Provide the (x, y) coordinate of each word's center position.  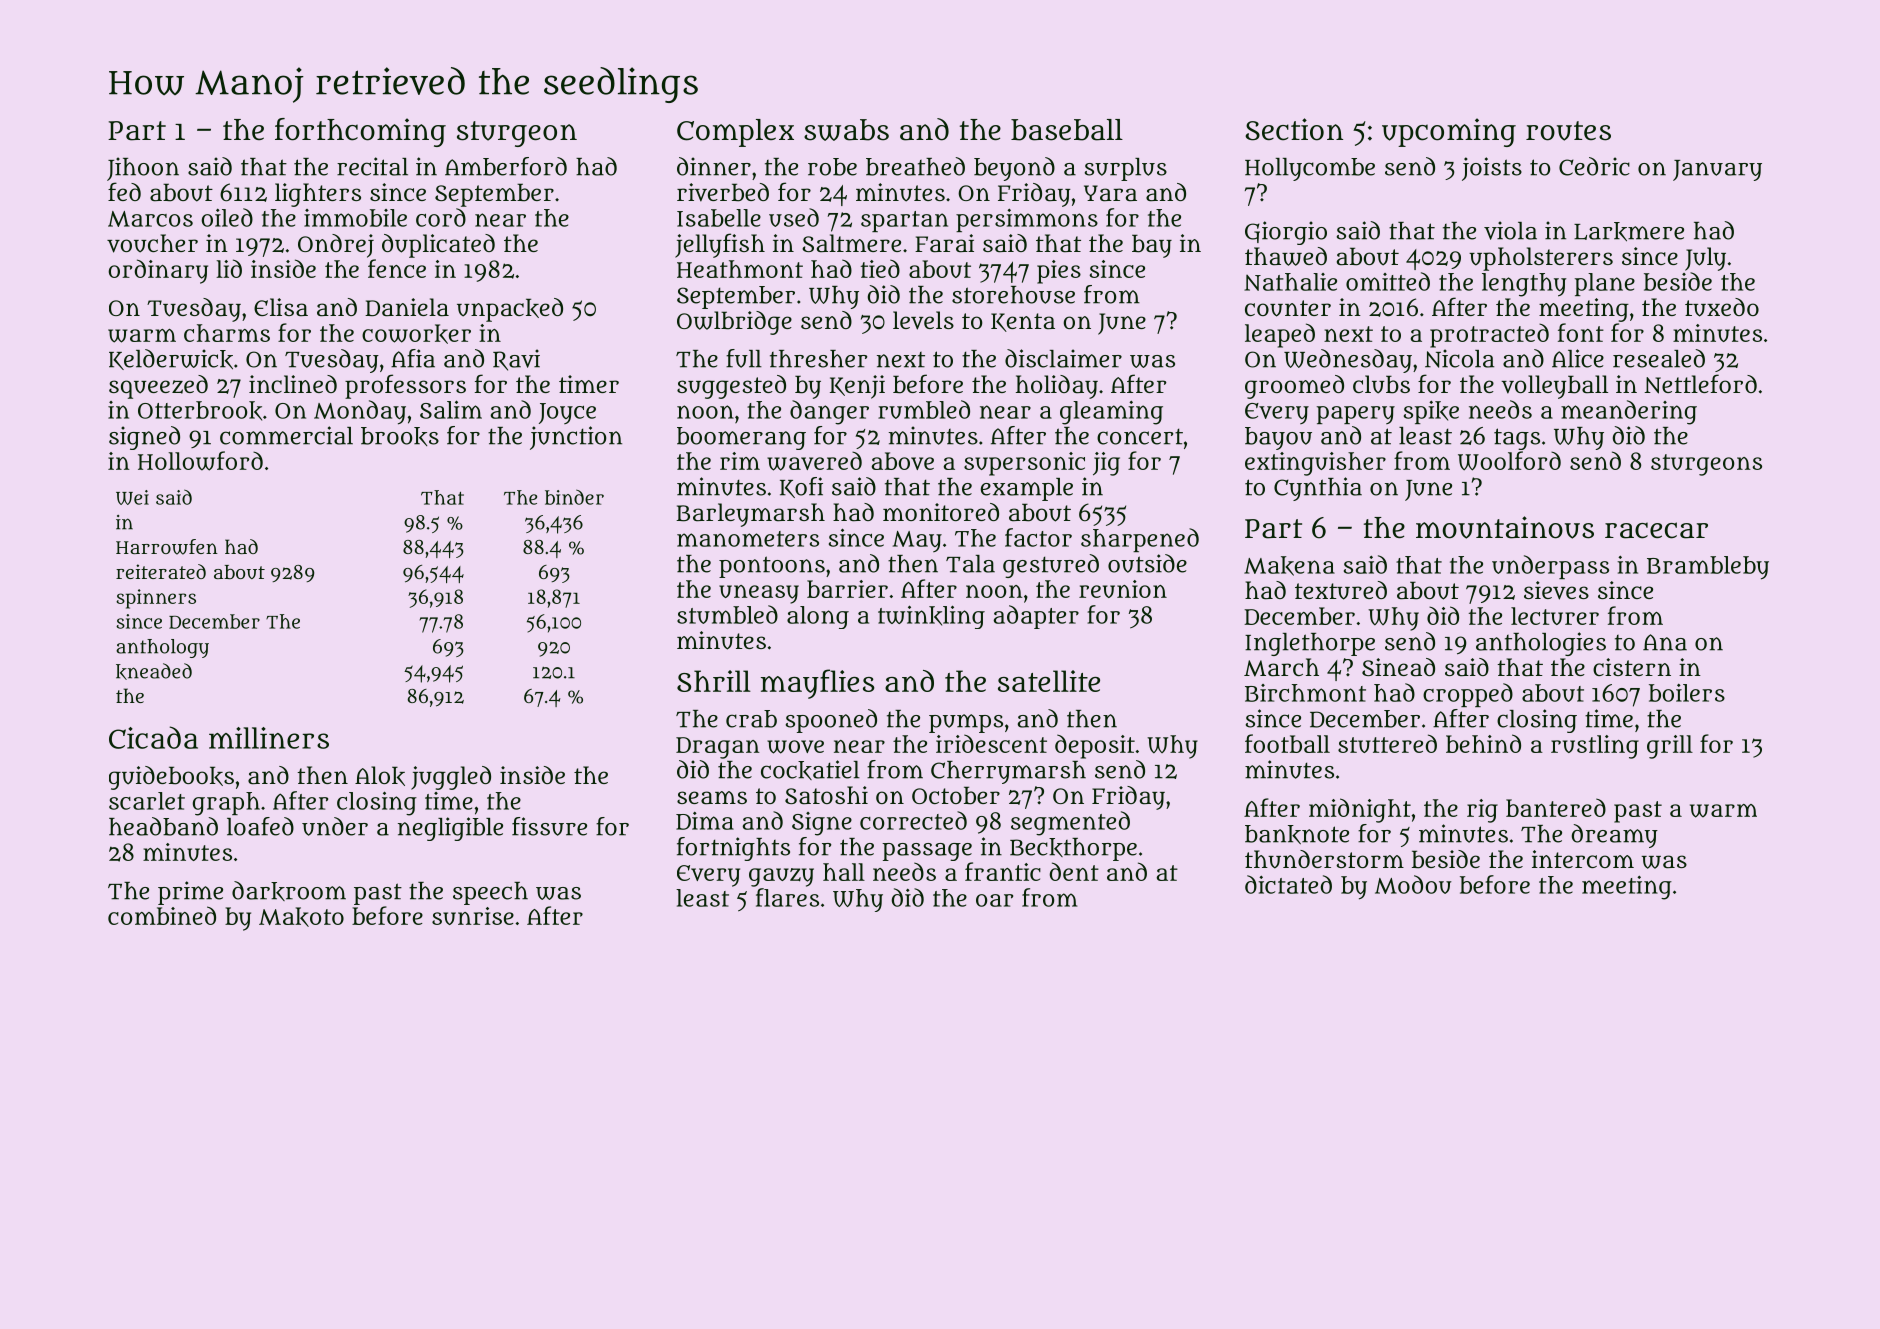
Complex (735, 133)
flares (787, 897)
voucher (152, 243)
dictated (1288, 884)
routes (1568, 131)
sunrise (473, 916)
